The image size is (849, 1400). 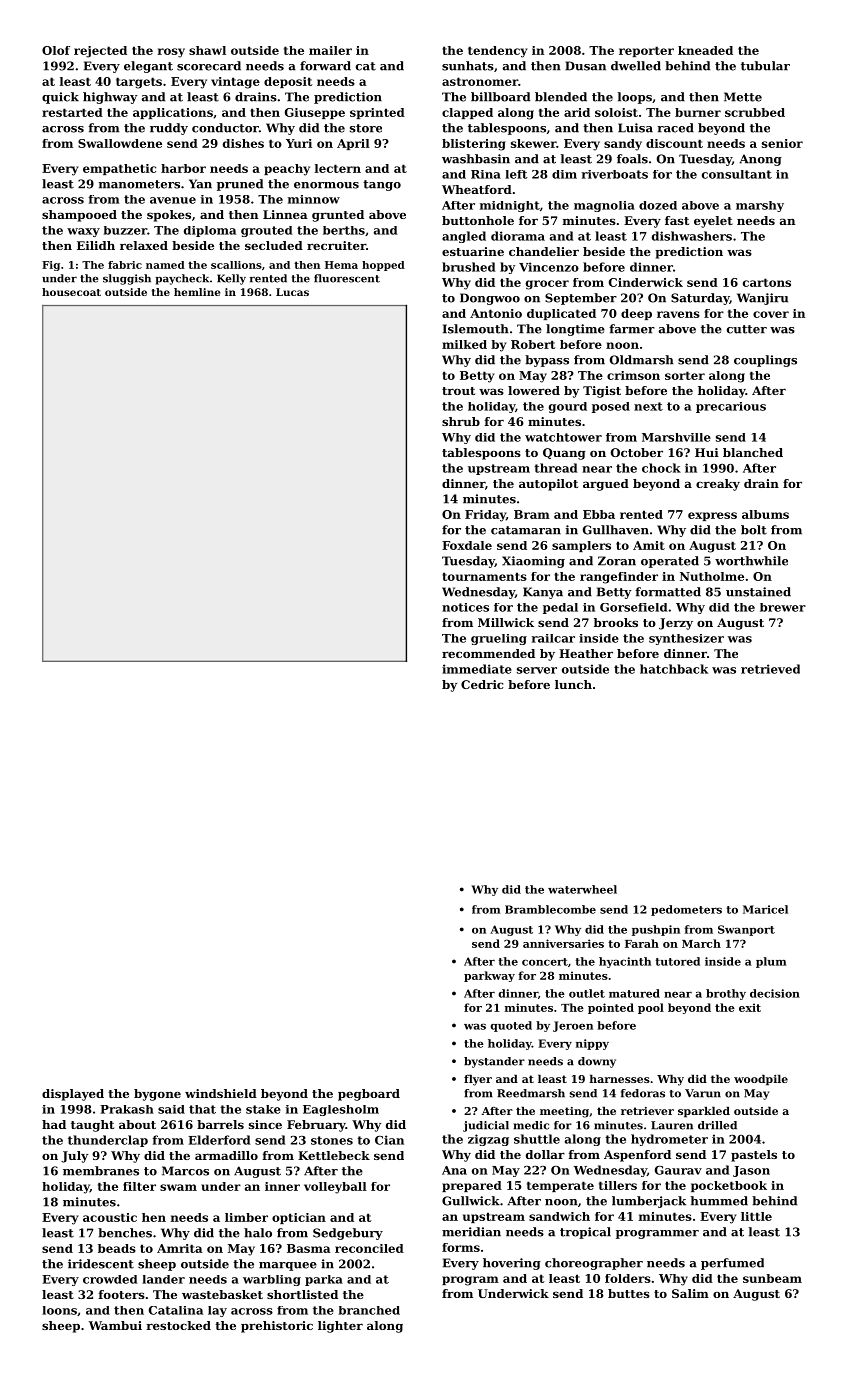 I want to click on pushpin, so click(x=656, y=930).
